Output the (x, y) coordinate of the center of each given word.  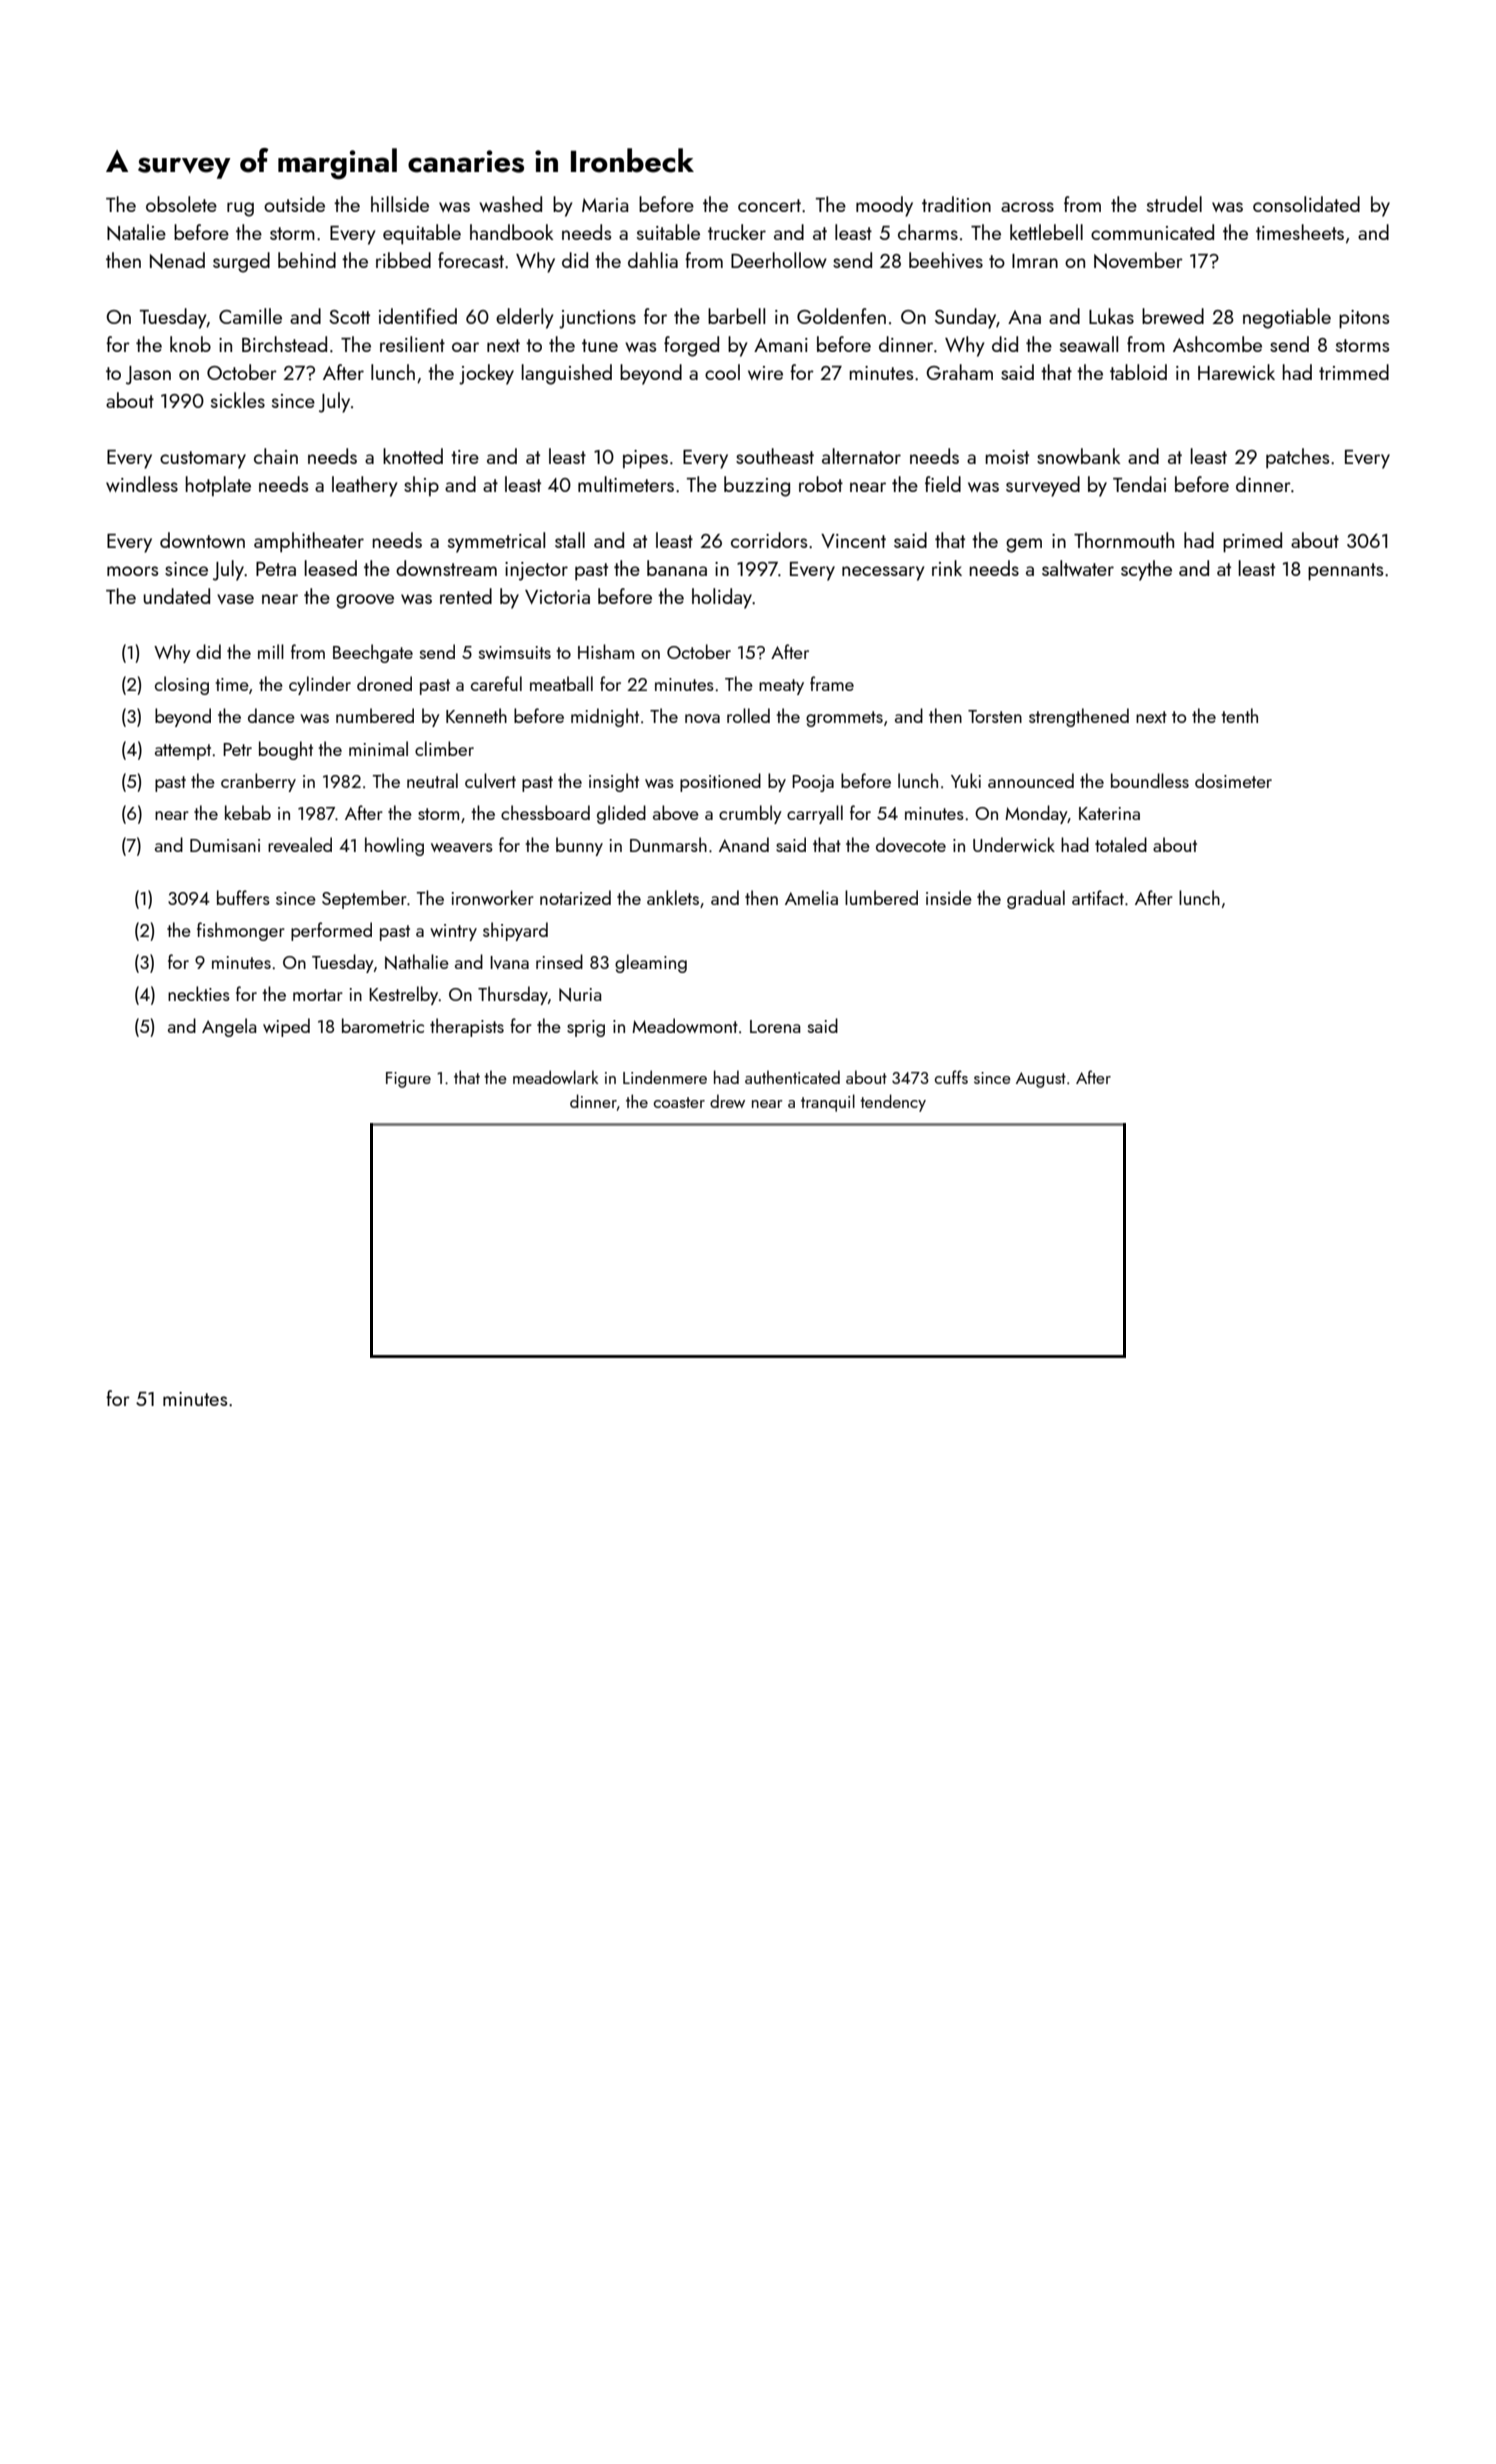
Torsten (995, 716)
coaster (679, 1102)
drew (727, 1101)
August (1041, 1080)
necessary (883, 573)
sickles (238, 400)
